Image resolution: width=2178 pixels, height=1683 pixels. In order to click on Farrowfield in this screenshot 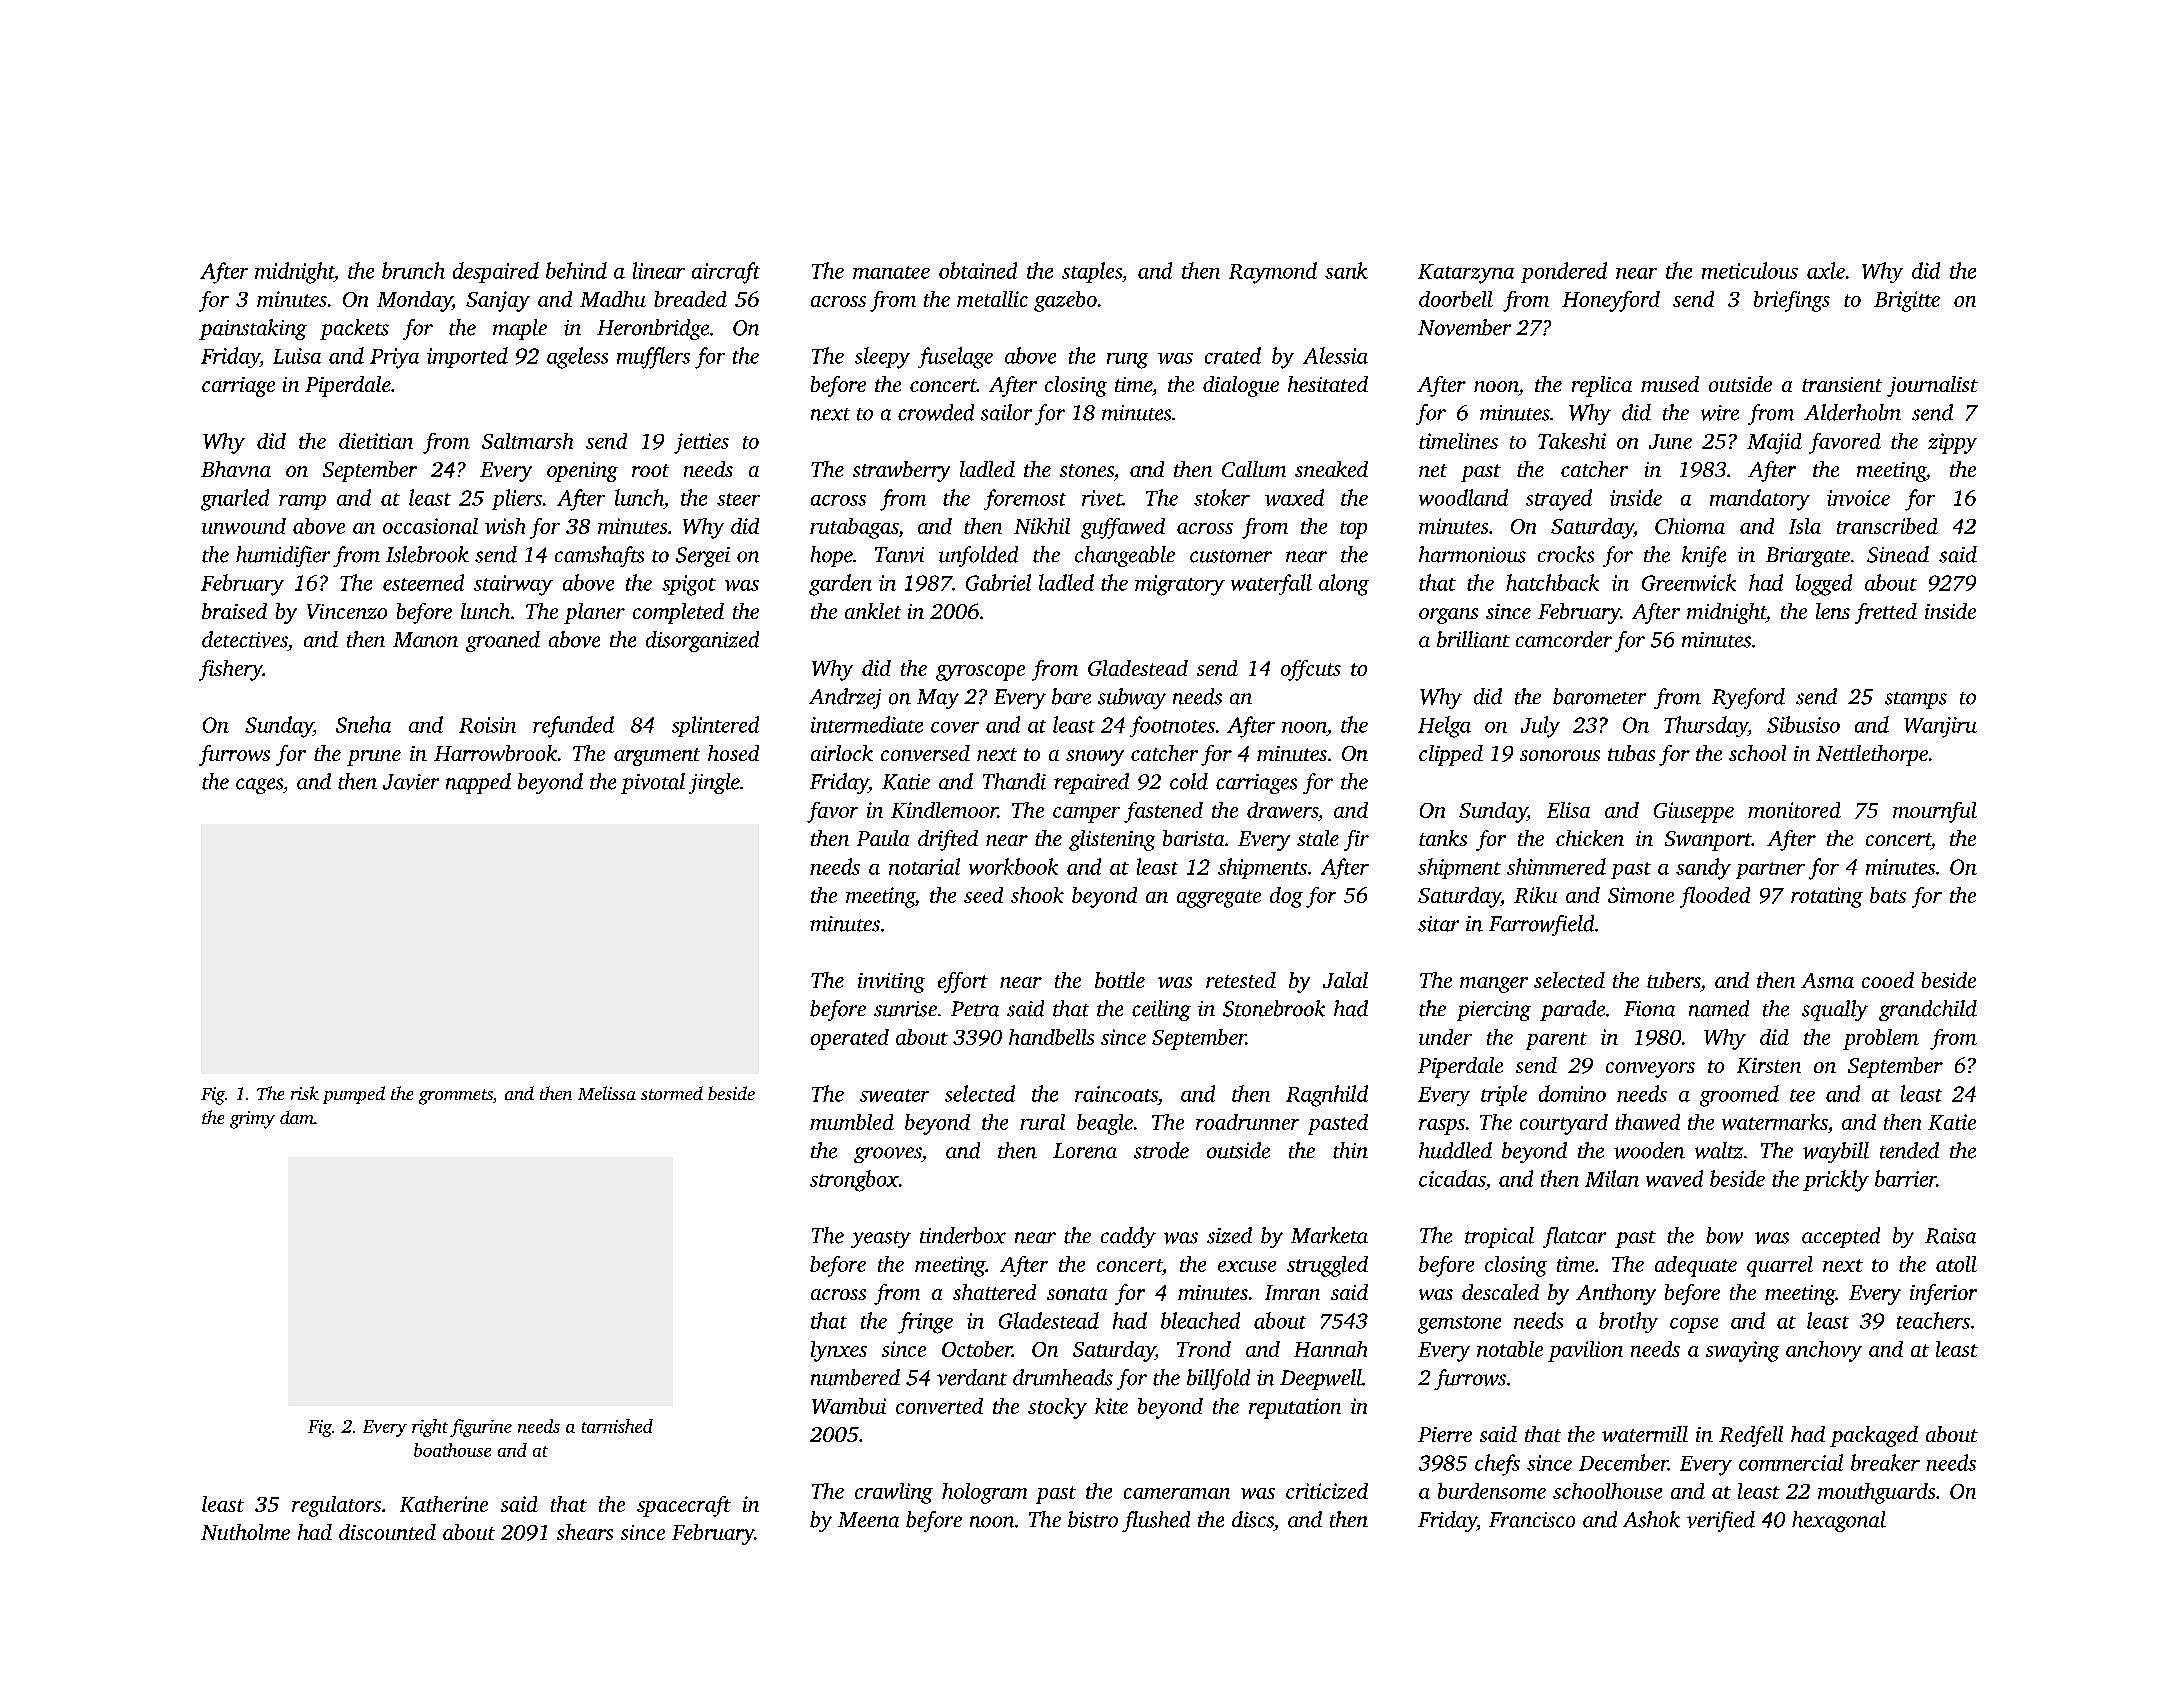, I will do `click(1541, 925)`.
